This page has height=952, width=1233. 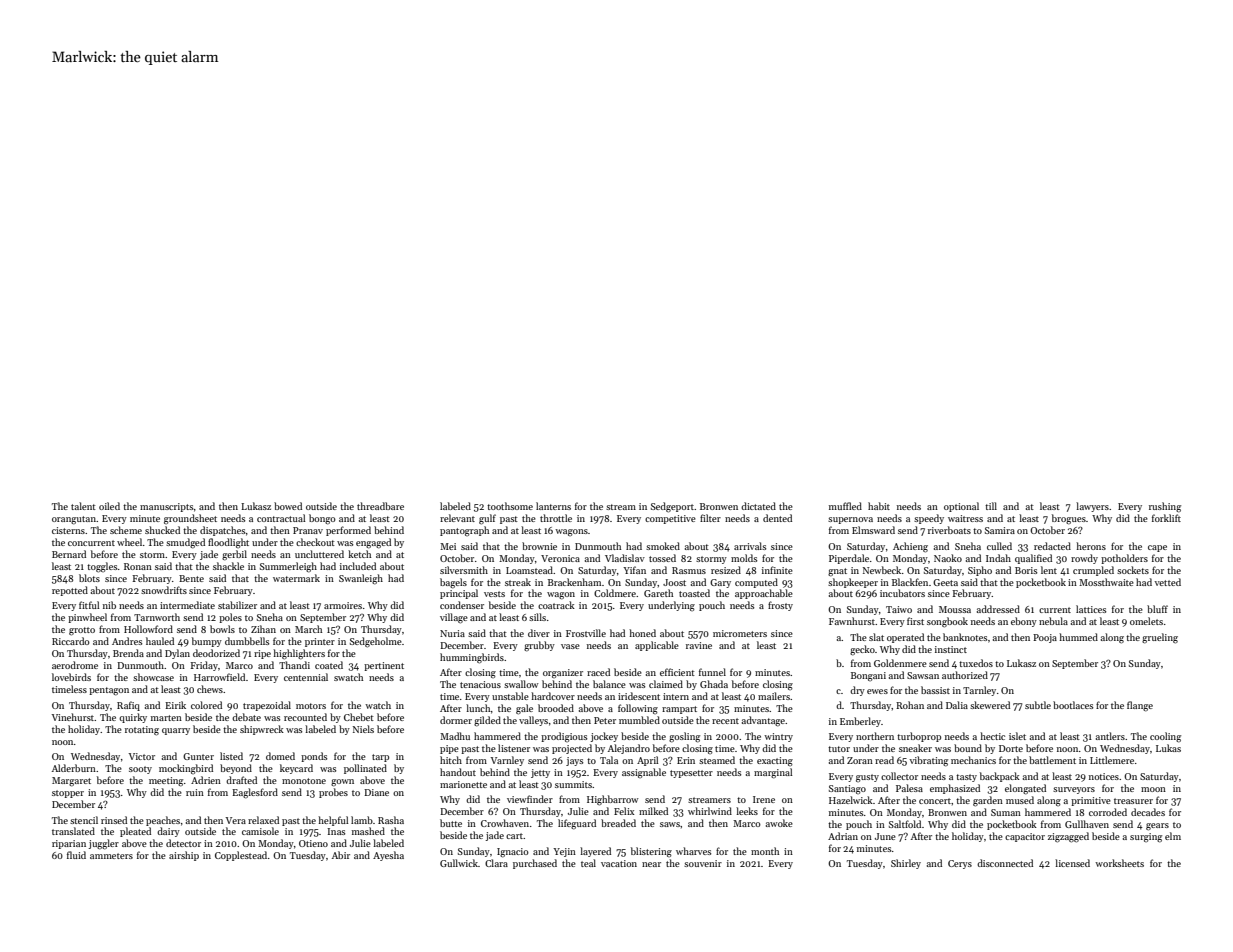 I want to click on gulf, so click(x=487, y=519).
